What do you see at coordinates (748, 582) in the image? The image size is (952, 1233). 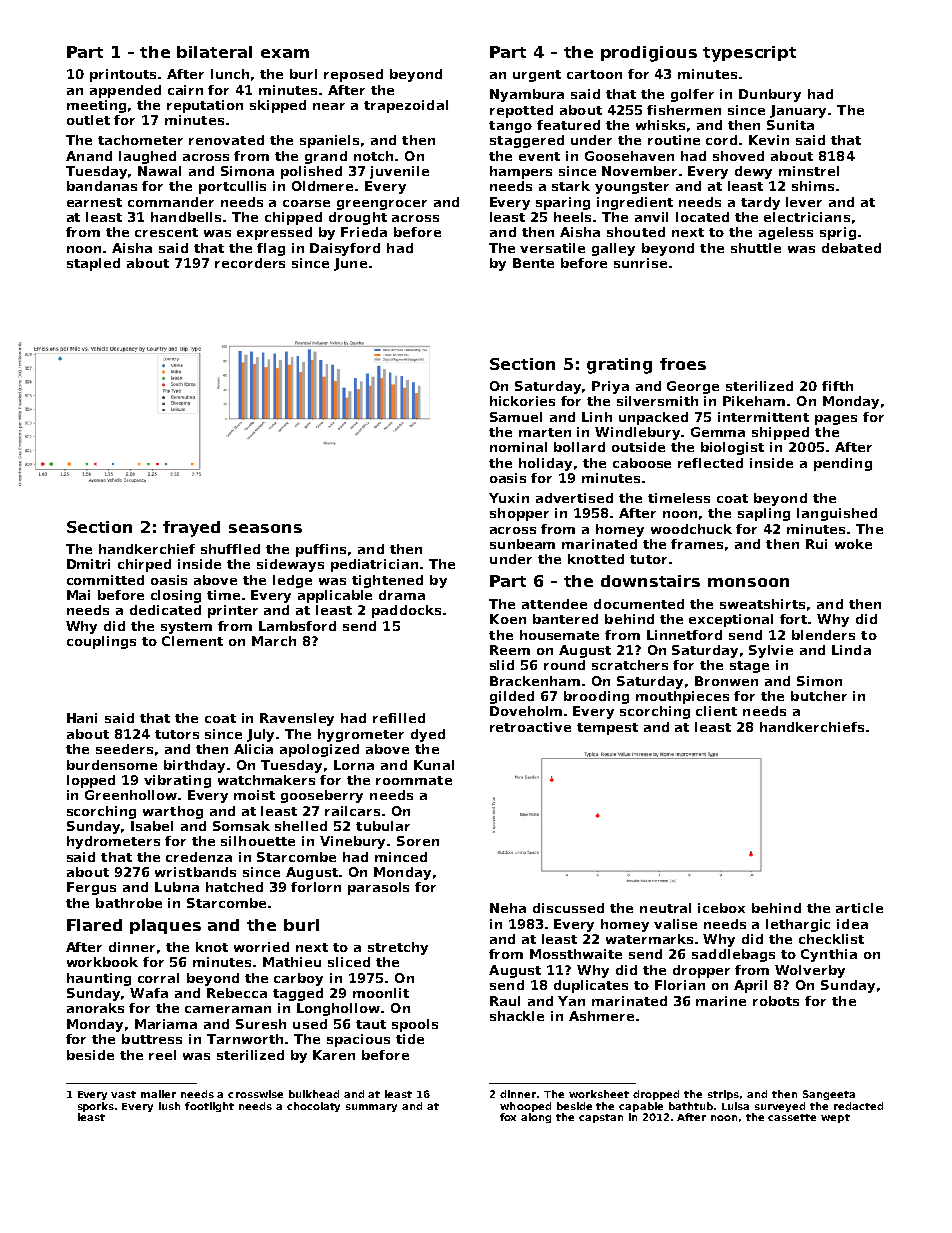 I see `monsoon` at bounding box center [748, 582].
